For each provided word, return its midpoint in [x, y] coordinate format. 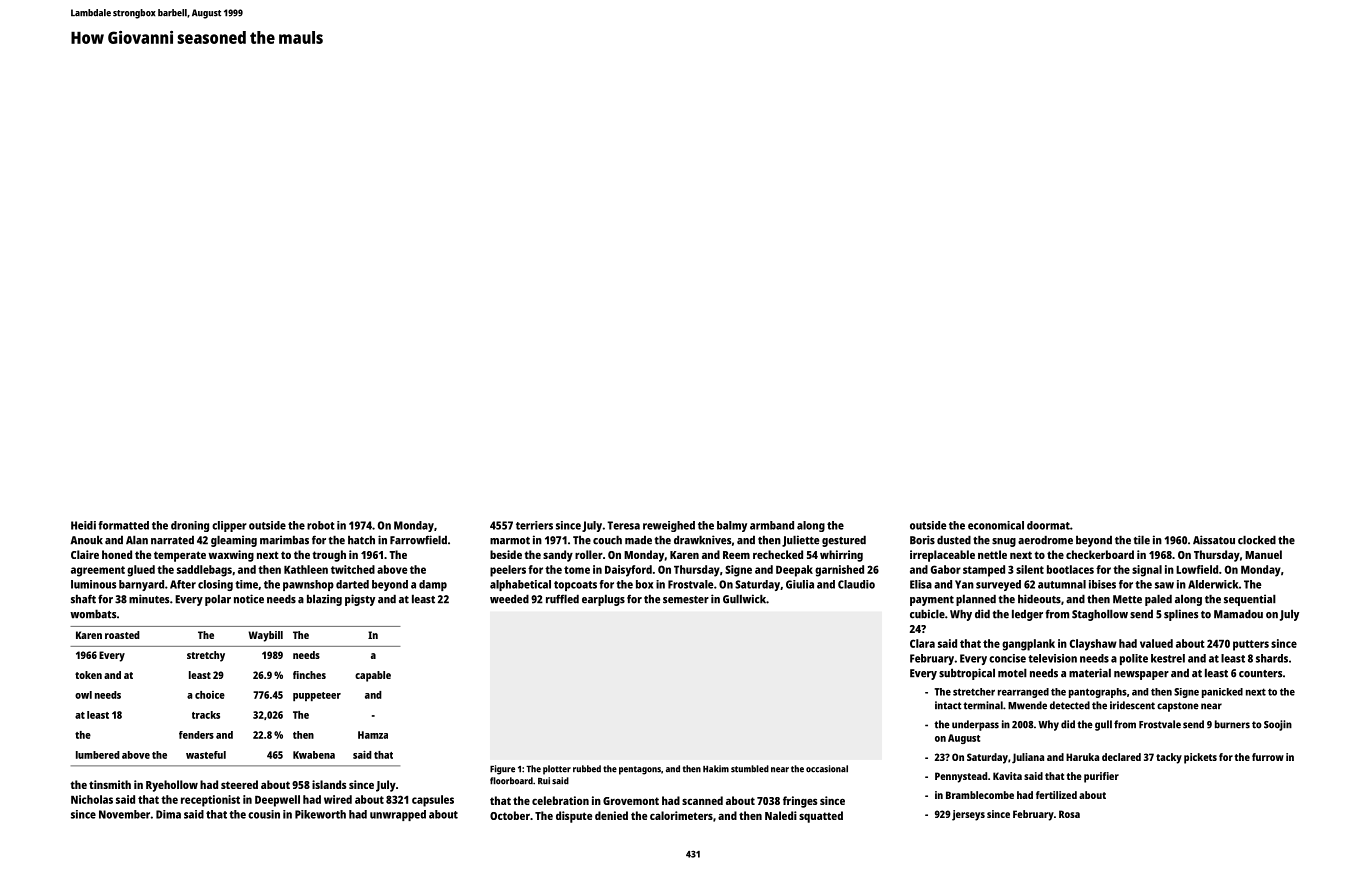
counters [1260, 674]
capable [373, 676]
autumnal [1062, 584]
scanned [702, 800]
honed [117, 554]
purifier [1101, 777]
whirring [841, 556]
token [88, 675]
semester [686, 600]
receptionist [210, 801]
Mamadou [1238, 614]
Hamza [373, 735]
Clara [922, 643]
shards [1272, 658]
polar [218, 600]
